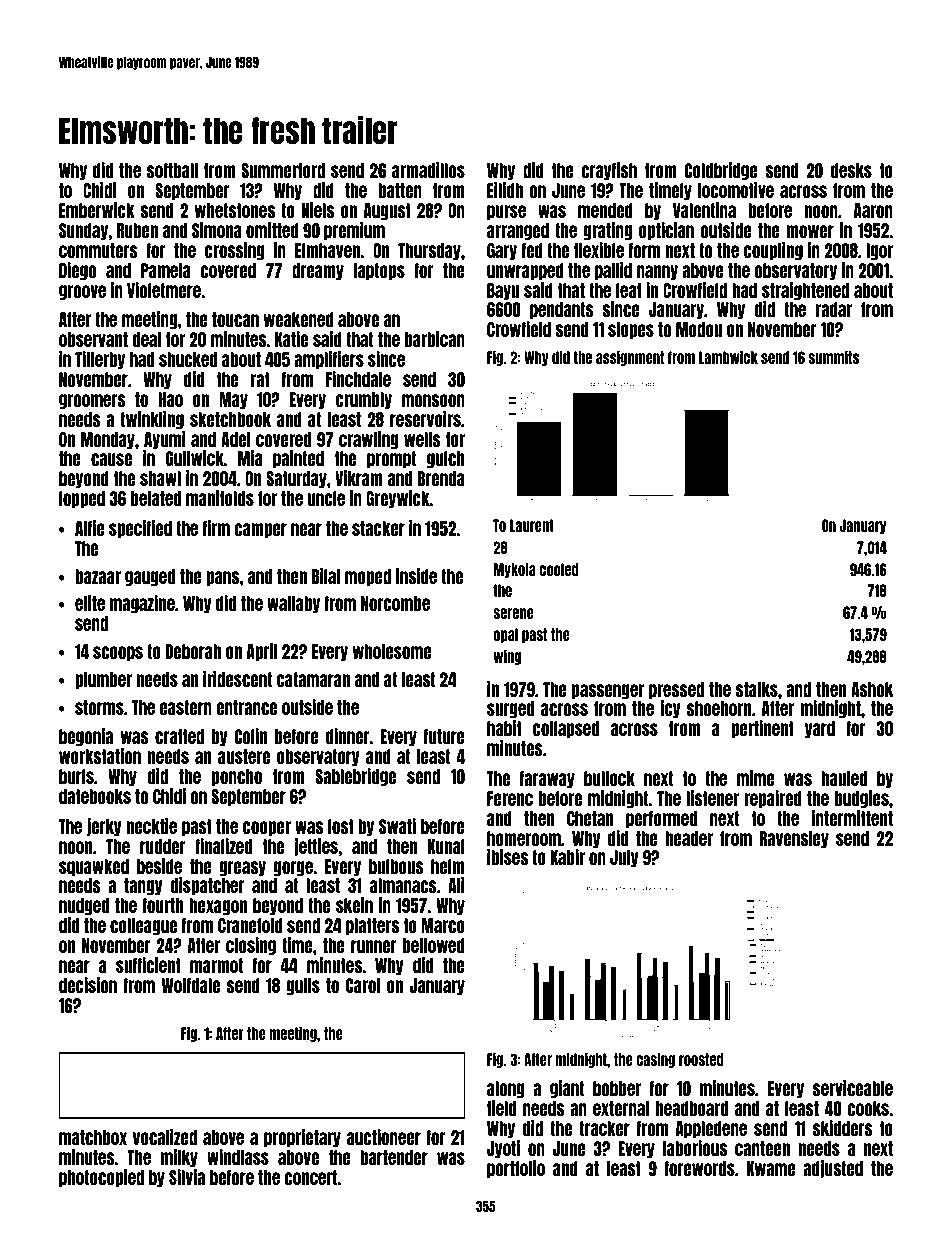 This page has height=1233, width=952. I want to click on matchbox, so click(93, 1137).
